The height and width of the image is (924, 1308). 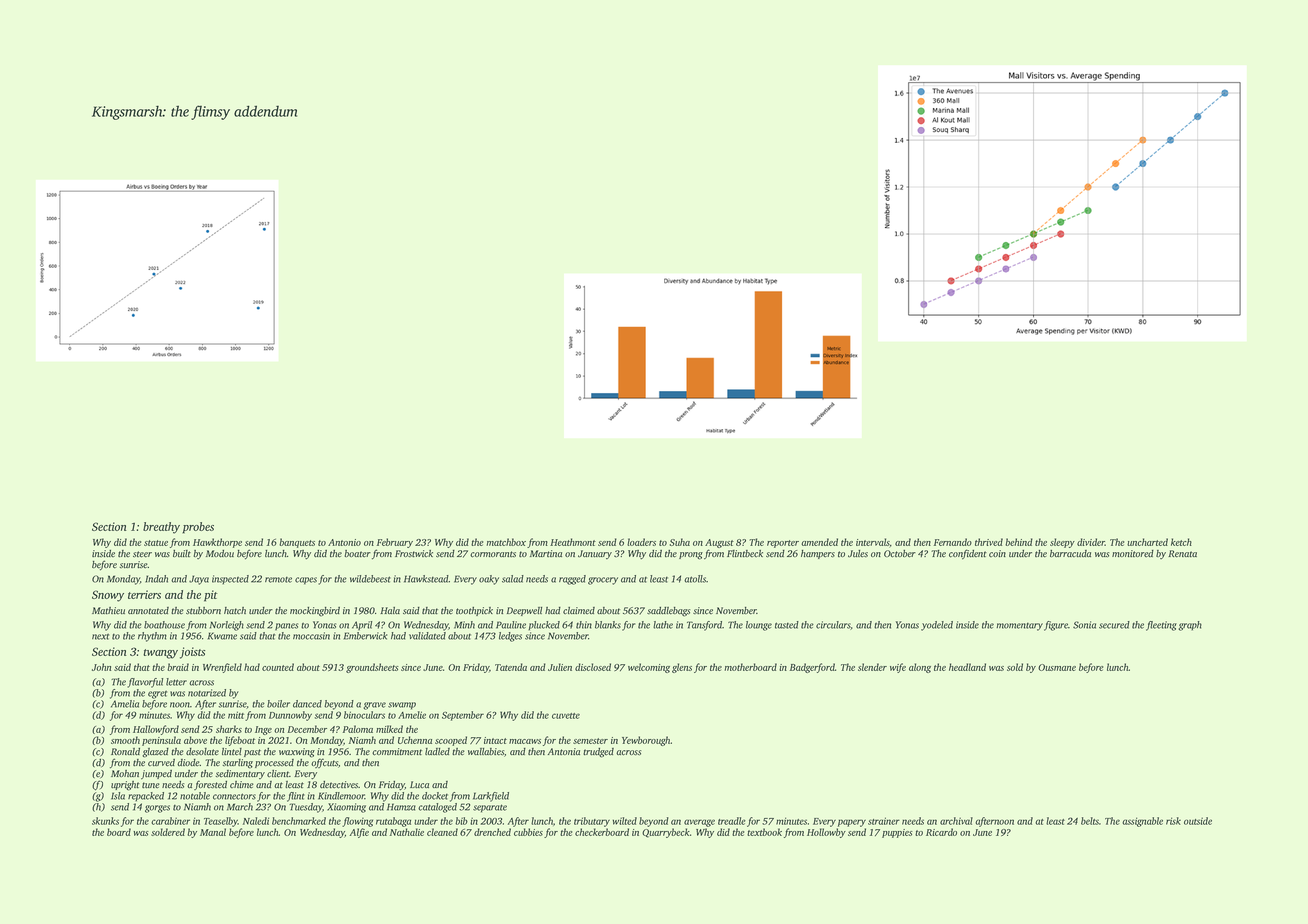 What do you see at coordinates (491, 797) in the image?
I see `Larkfield` at bounding box center [491, 797].
